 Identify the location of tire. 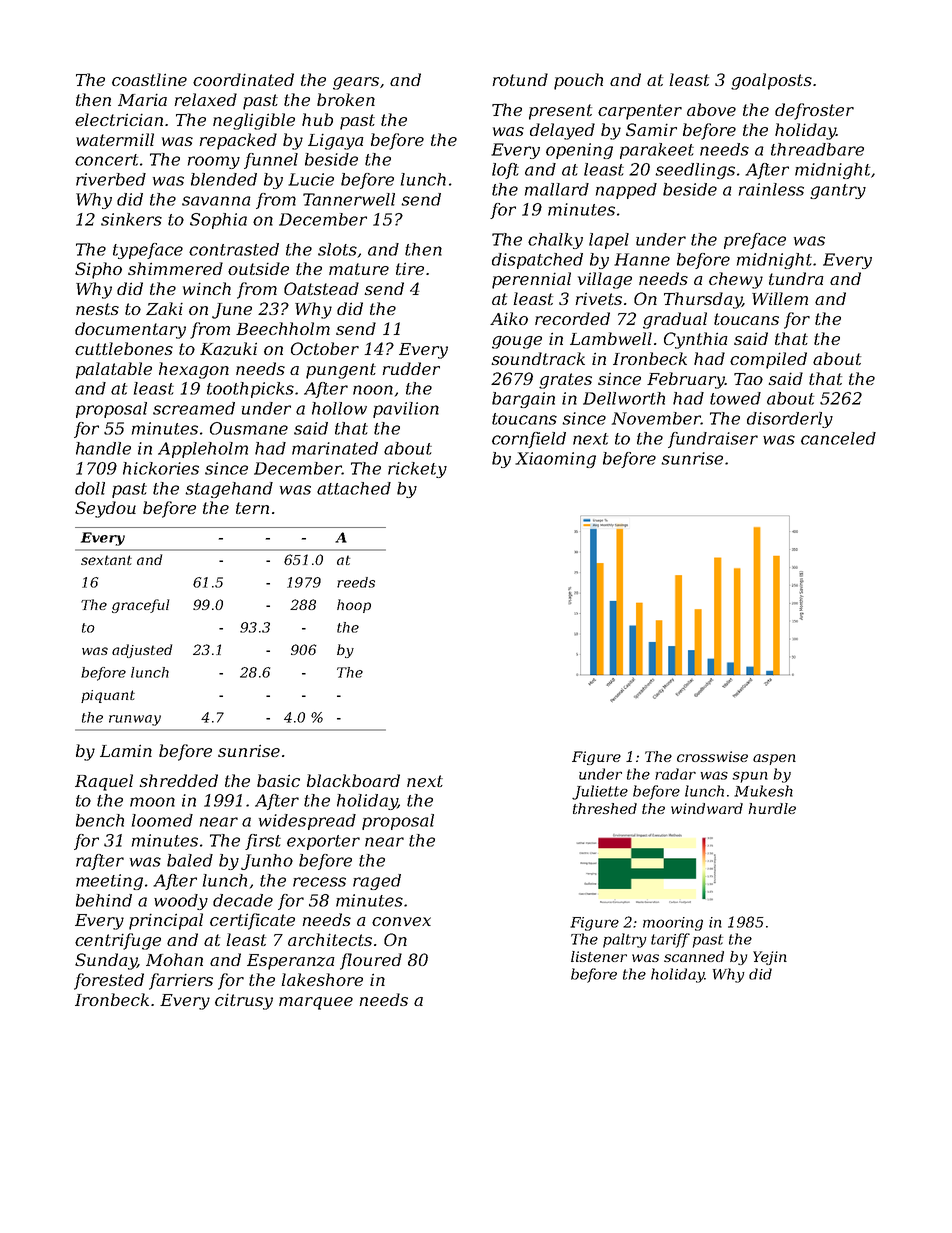
(410, 268).
